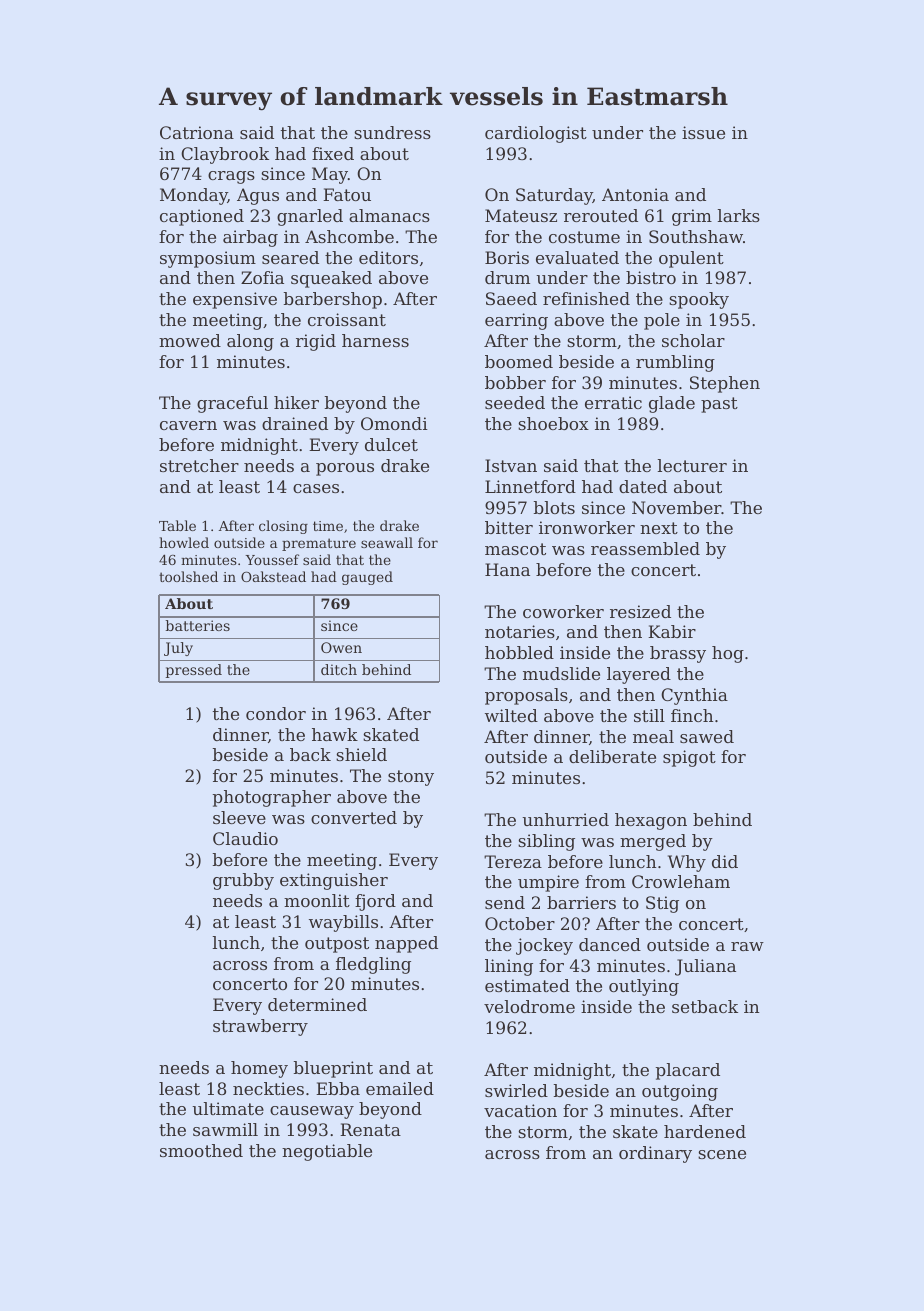 The width and height of the screenshot is (924, 1311). I want to click on Antonia, so click(635, 194).
